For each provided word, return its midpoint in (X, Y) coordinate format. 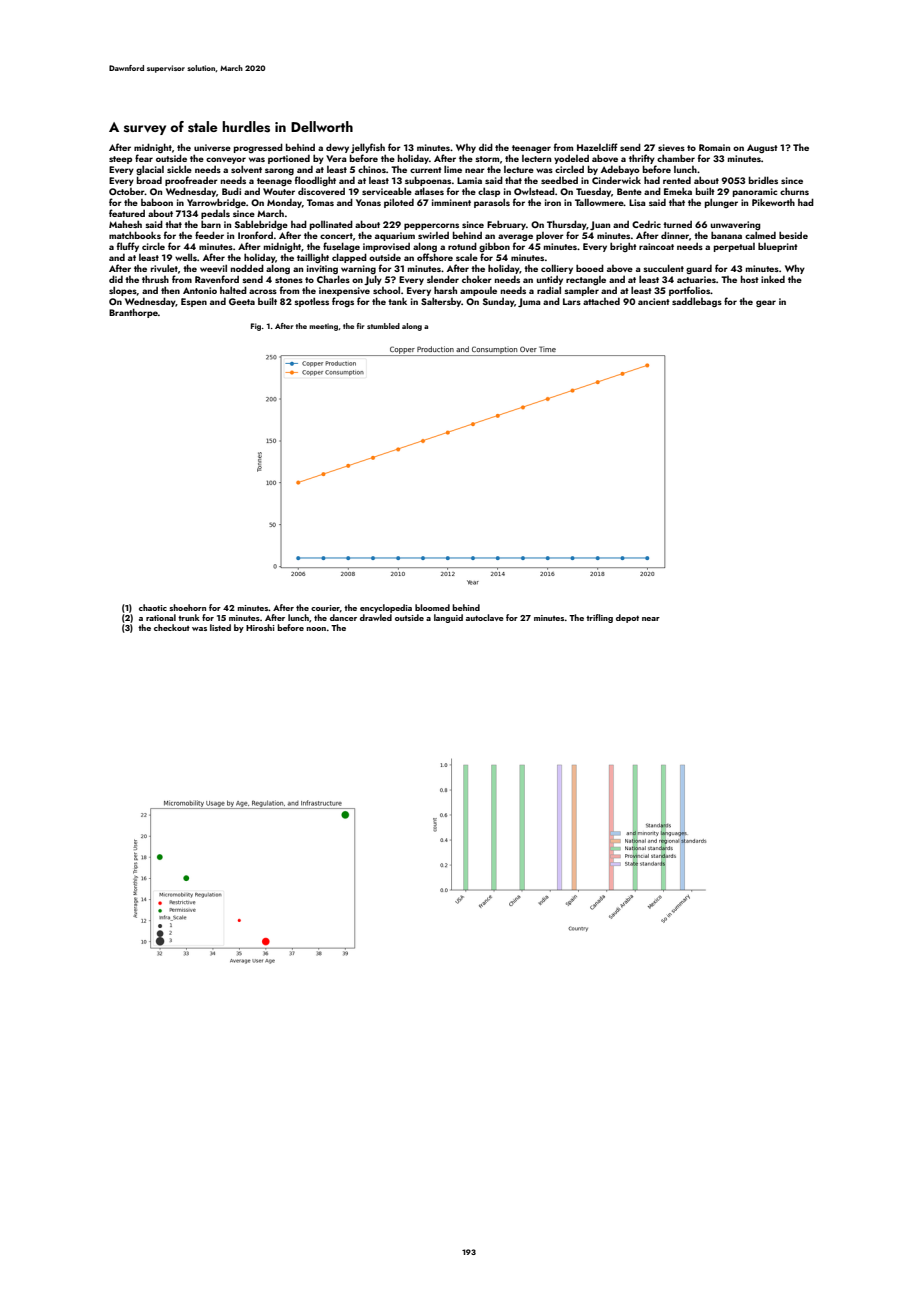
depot (627, 618)
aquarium (395, 236)
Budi (231, 191)
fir (361, 326)
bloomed (432, 607)
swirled (433, 235)
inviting (322, 269)
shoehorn (187, 607)
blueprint (778, 247)
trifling (599, 618)
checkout (172, 627)
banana (726, 235)
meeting (323, 327)
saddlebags (697, 302)
